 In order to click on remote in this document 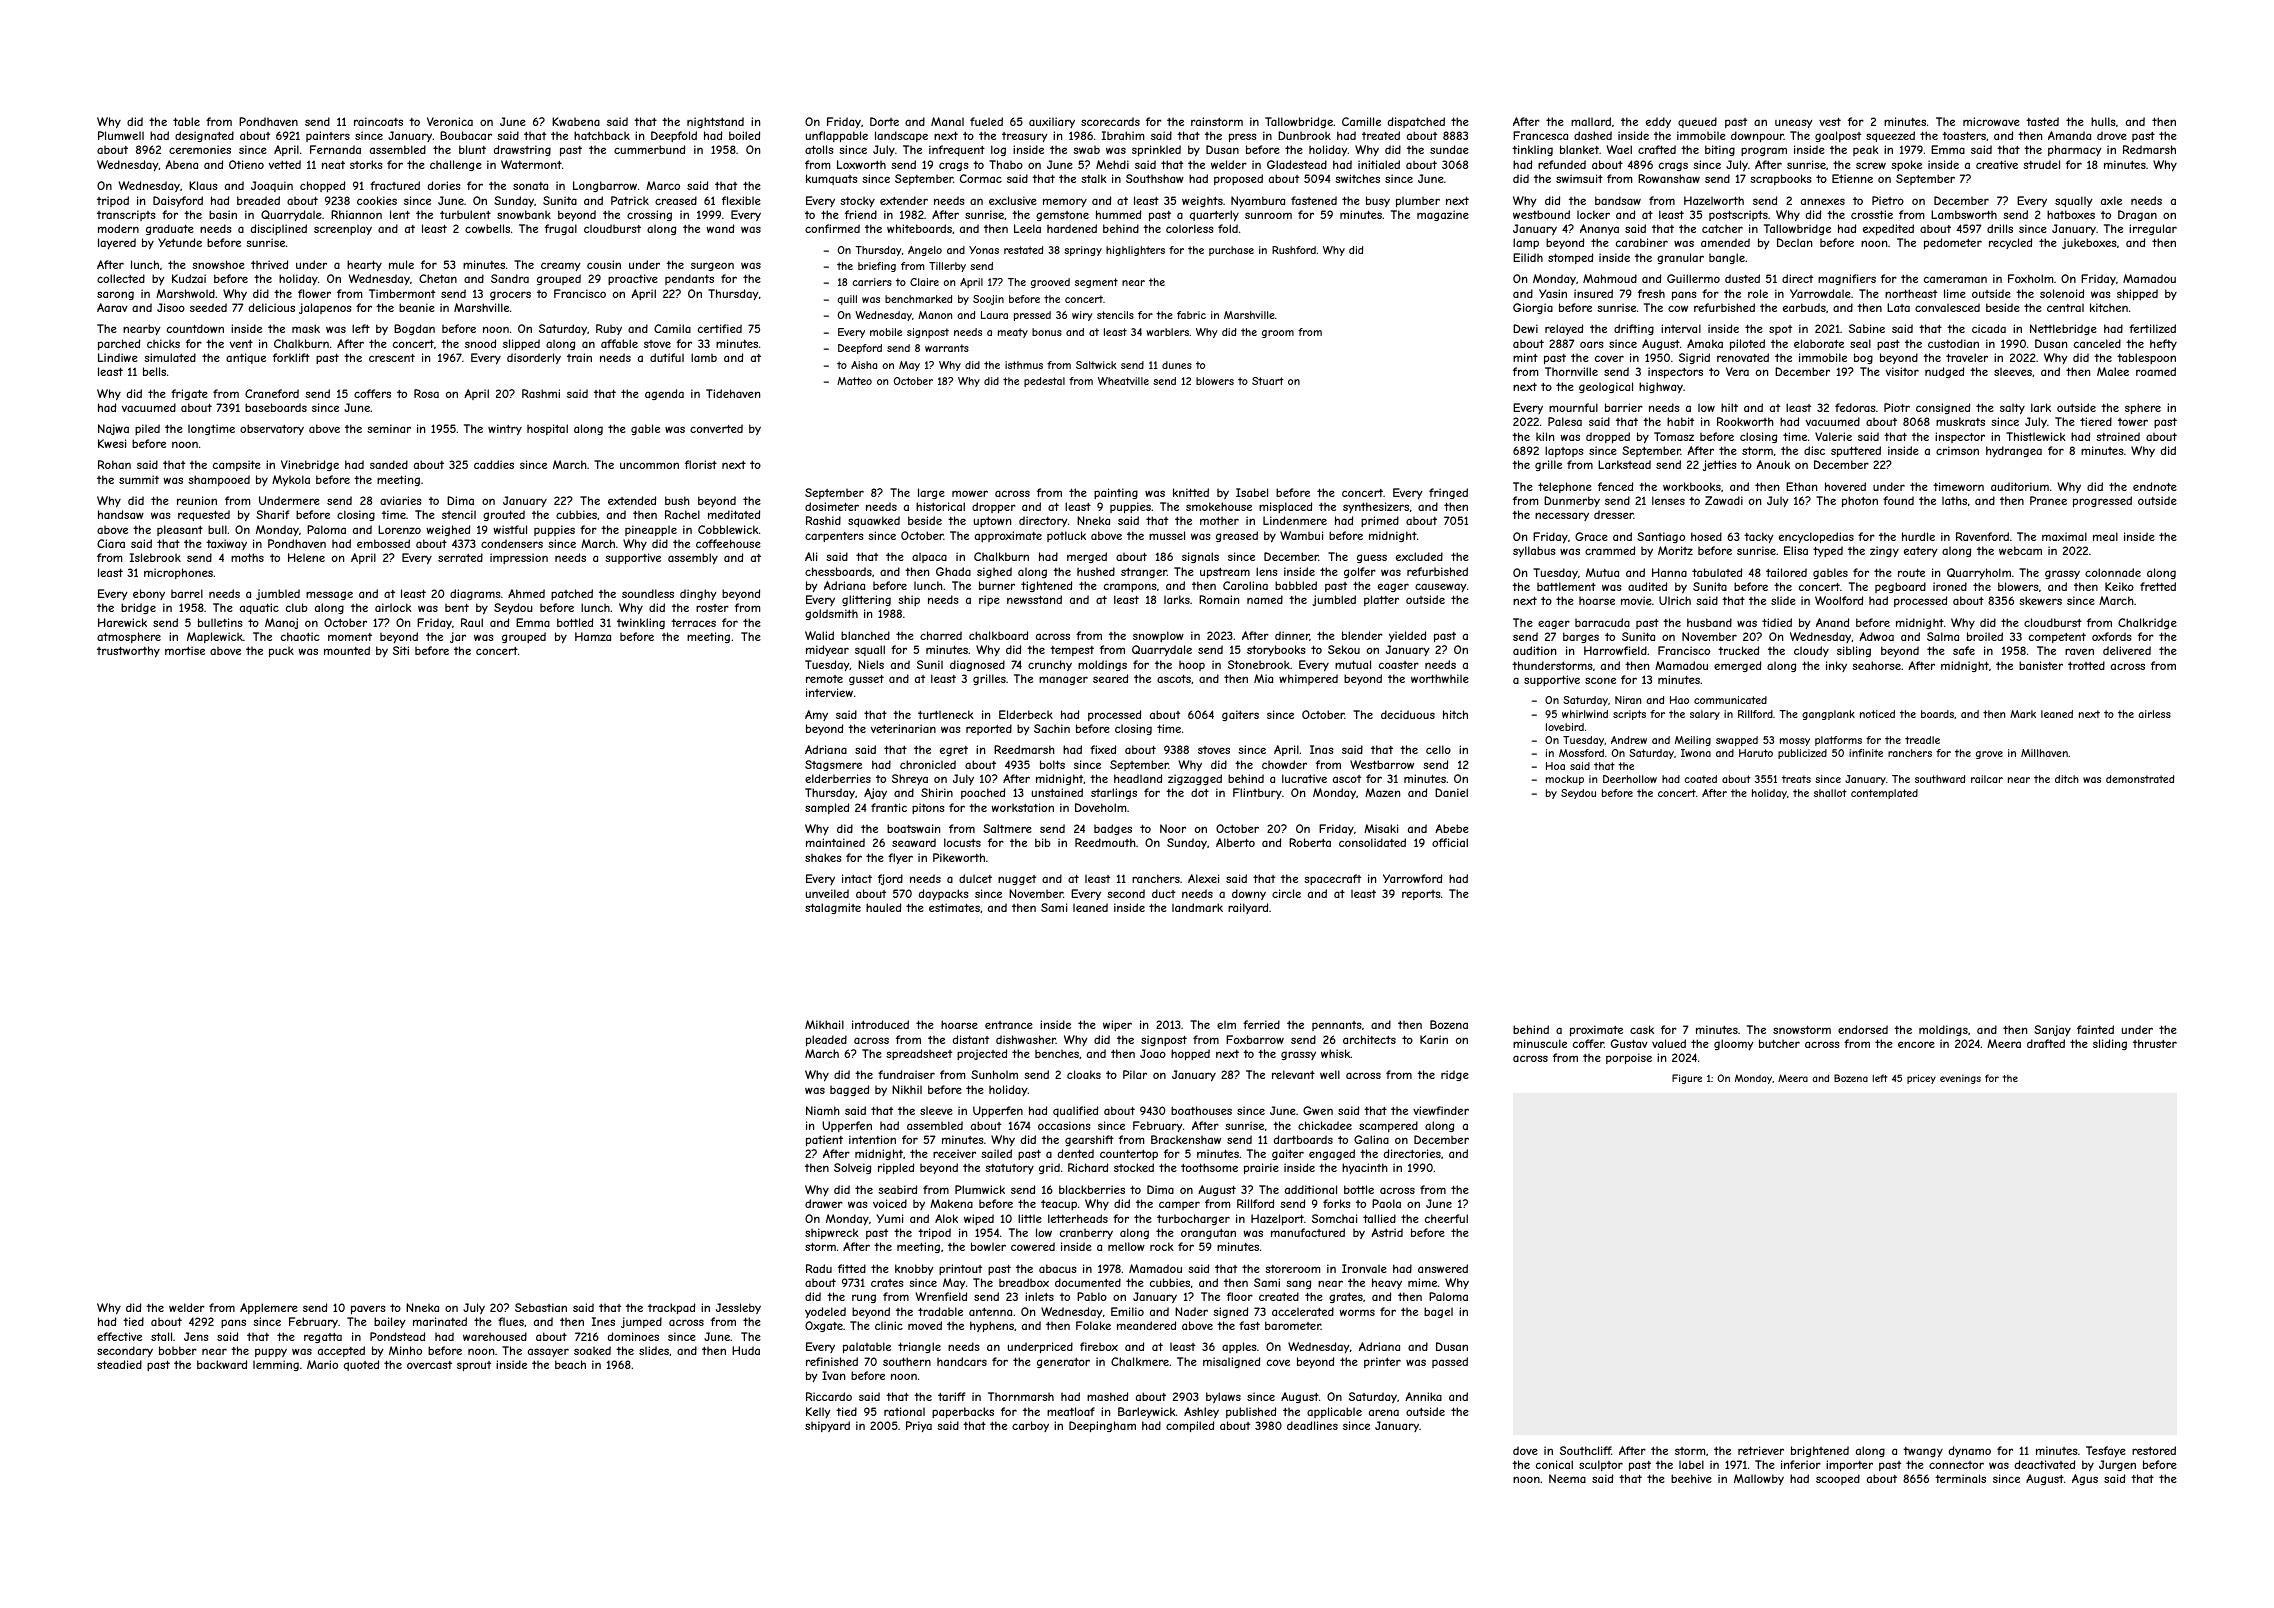, I will do `click(824, 679)`.
